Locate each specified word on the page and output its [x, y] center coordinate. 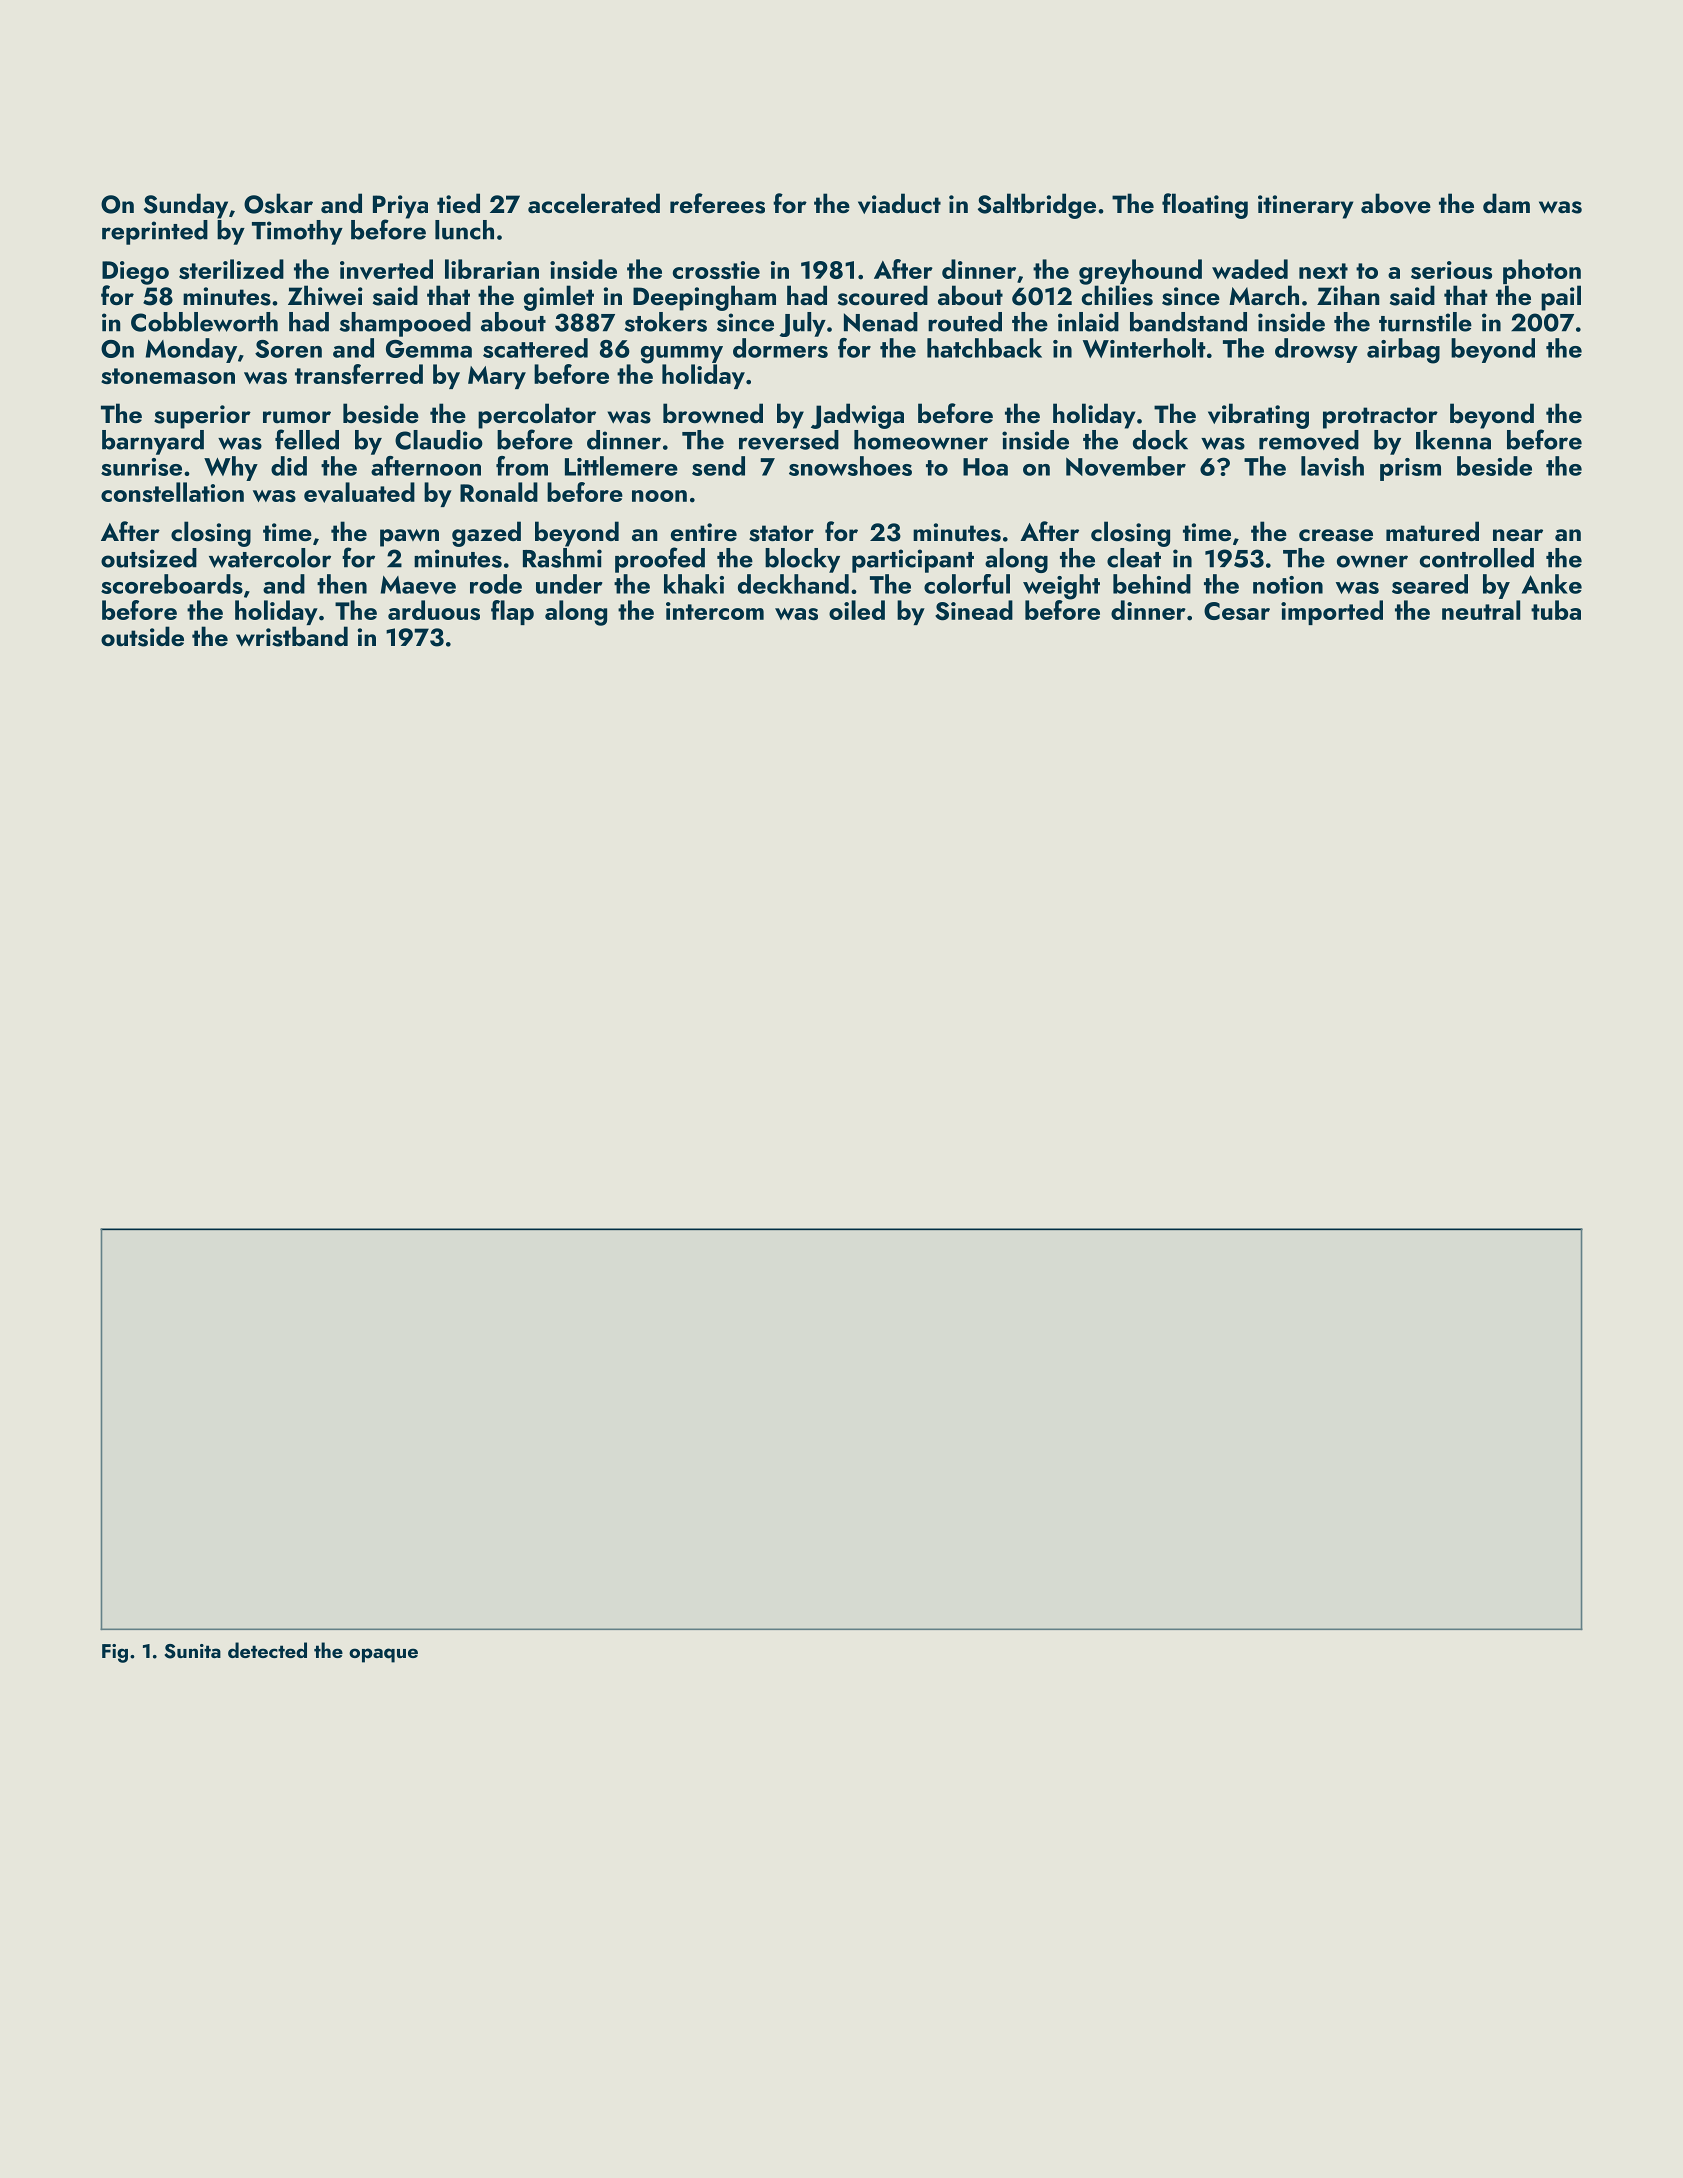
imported [1332, 612]
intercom [715, 611]
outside [142, 636]
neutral [1481, 610]
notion [1288, 585]
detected [267, 1650]
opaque [383, 1655]
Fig [115, 1653]
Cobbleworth [204, 322]
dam [1506, 203]
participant [913, 561]
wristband [292, 636]
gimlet [559, 298]
